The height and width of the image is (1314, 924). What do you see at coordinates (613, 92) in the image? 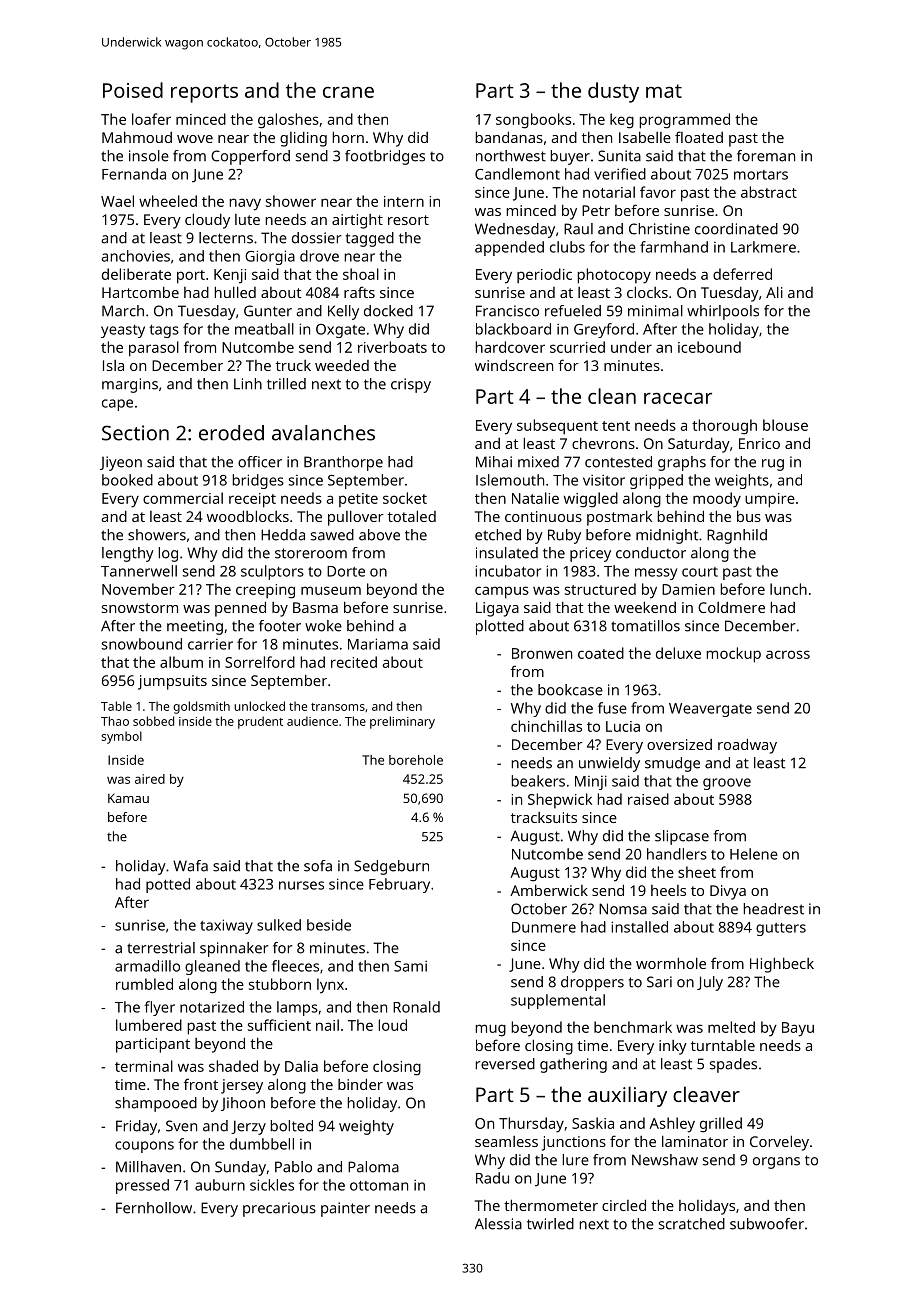
I see `dusty` at bounding box center [613, 92].
